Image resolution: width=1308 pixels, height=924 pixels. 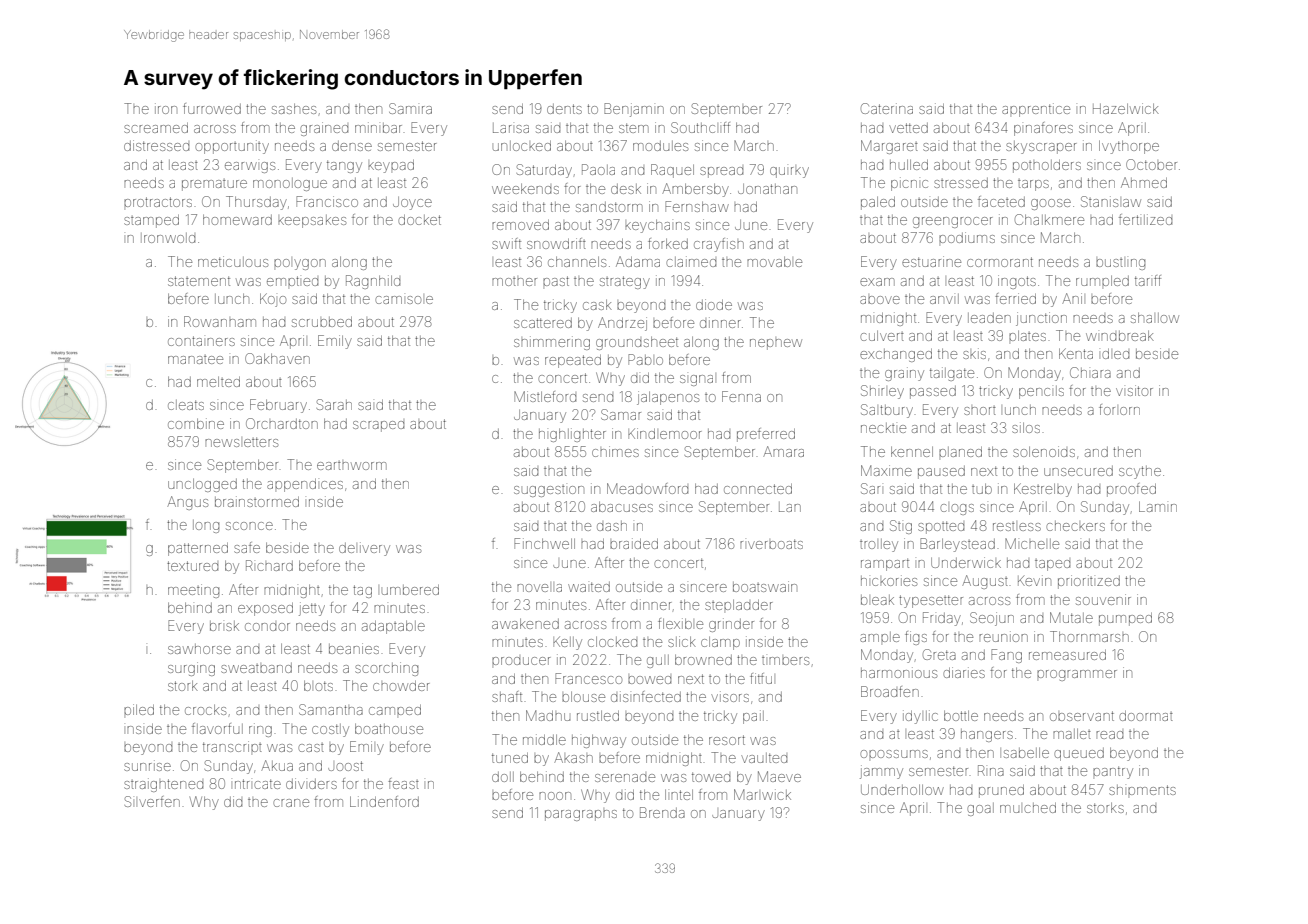 What do you see at coordinates (695, 190) in the document?
I see `Ambersby` at bounding box center [695, 190].
